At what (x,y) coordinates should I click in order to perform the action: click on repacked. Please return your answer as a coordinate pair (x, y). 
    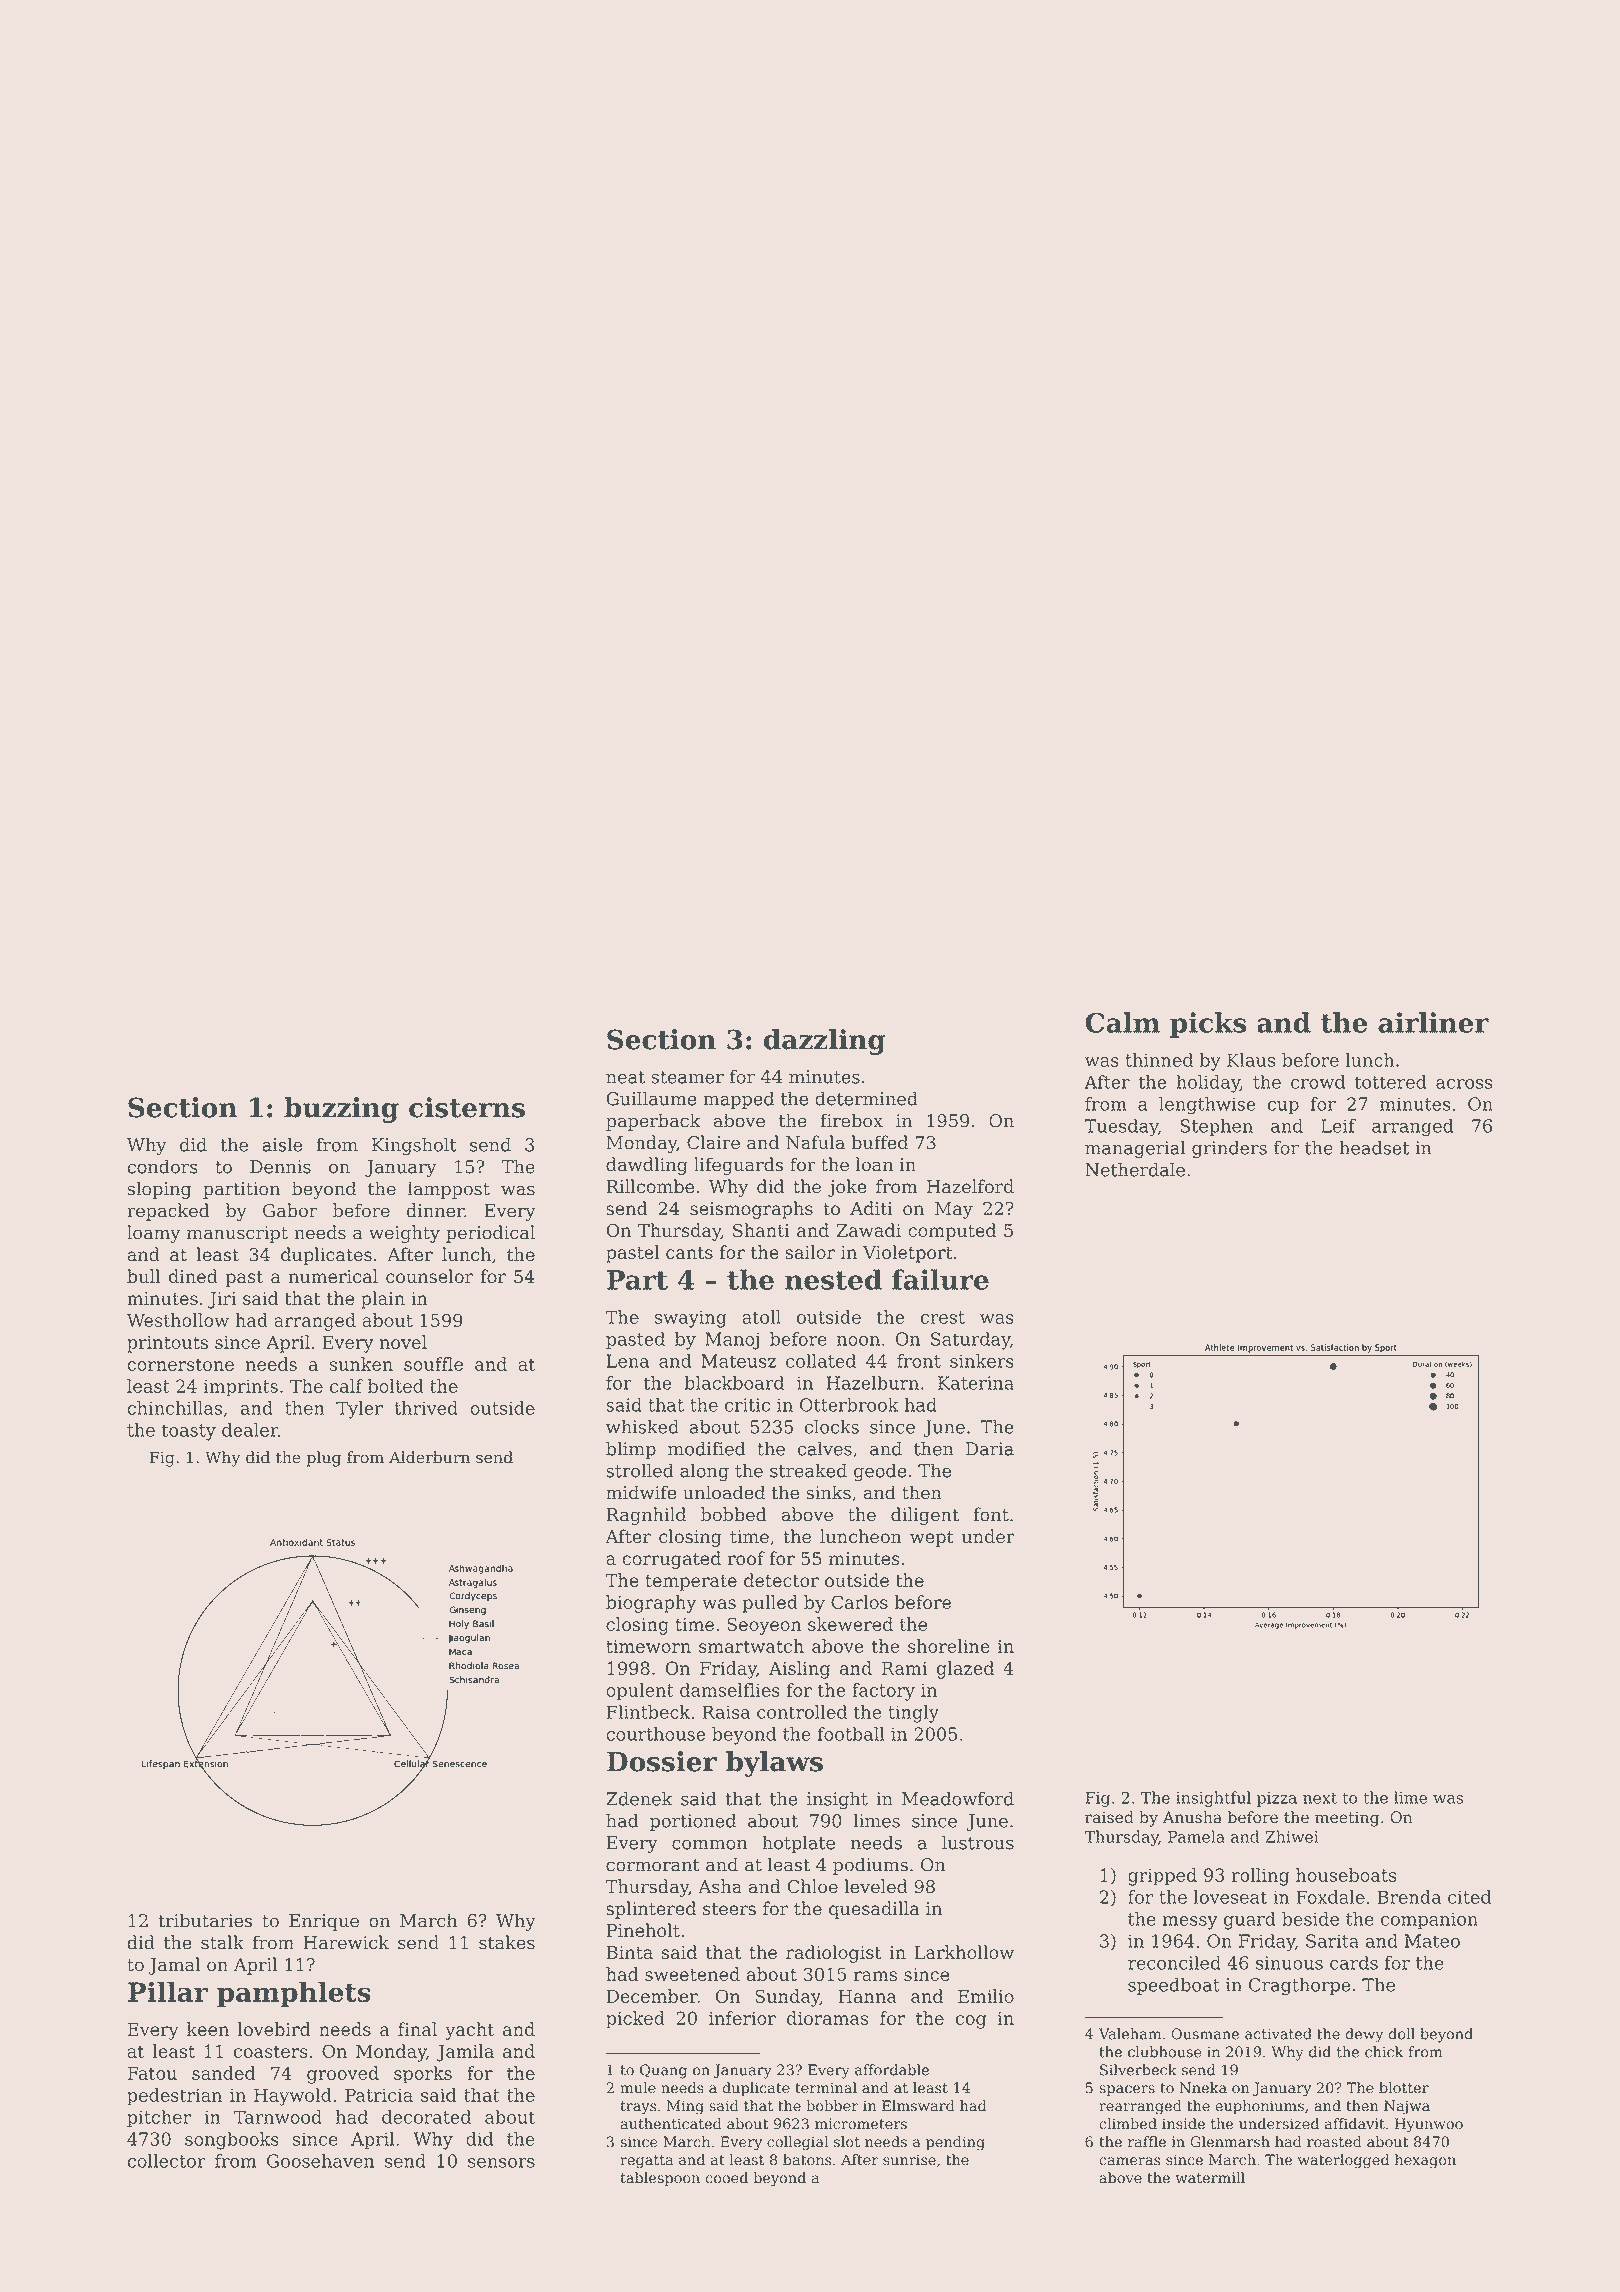
    Looking at the image, I should click on (168, 1212).
